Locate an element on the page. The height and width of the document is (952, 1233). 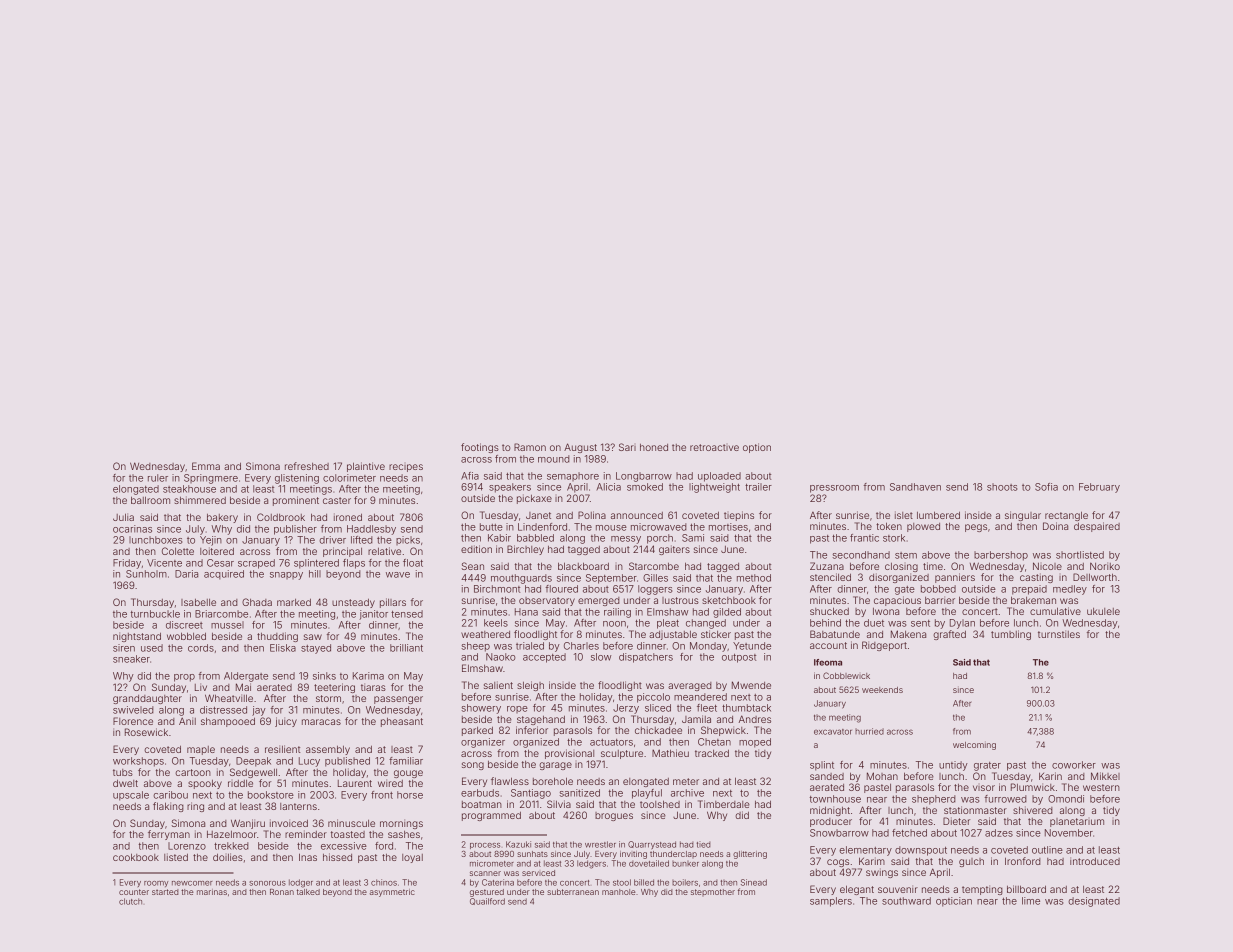
weekends is located at coordinates (882, 690).
